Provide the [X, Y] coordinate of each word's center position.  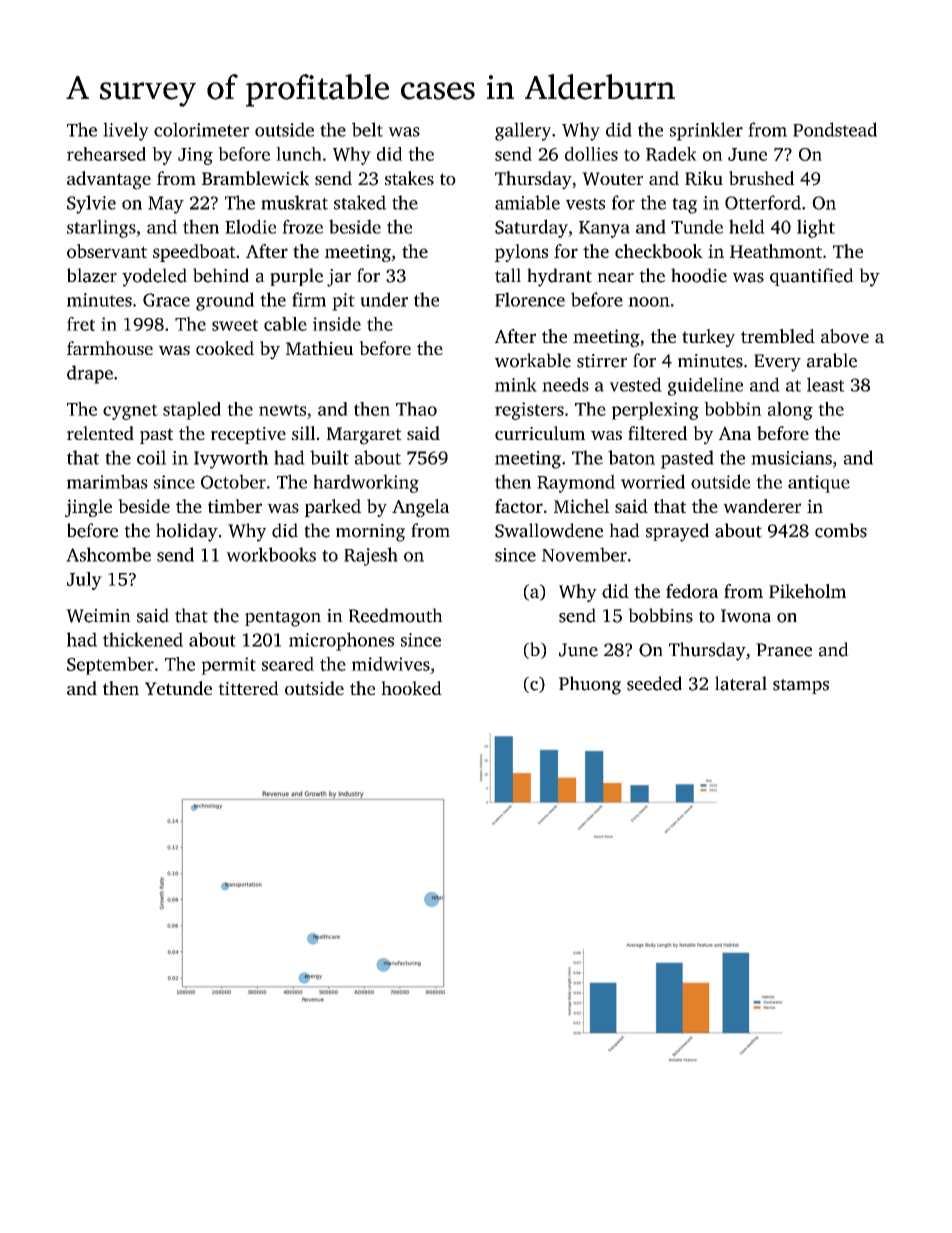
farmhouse [110, 348]
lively [126, 131]
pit [343, 302]
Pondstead [835, 129]
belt [367, 129]
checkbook [659, 251]
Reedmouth [396, 615]
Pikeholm [807, 591]
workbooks [271, 554]
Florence [530, 299]
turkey [708, 338]
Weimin [98, 616]
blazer [92, 275]
